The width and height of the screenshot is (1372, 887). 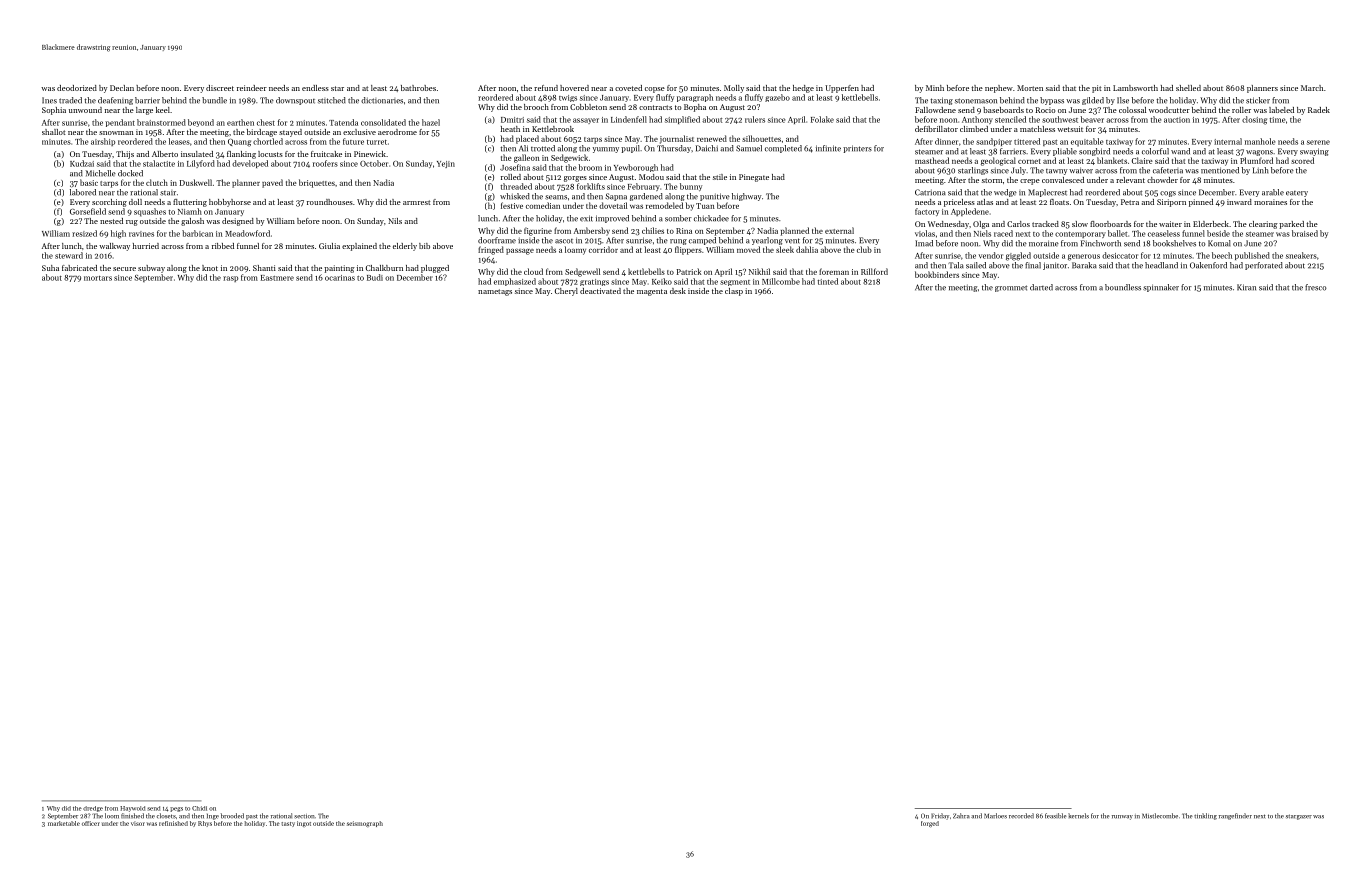 I want to click on magenta, so click(x=652, y=292).
